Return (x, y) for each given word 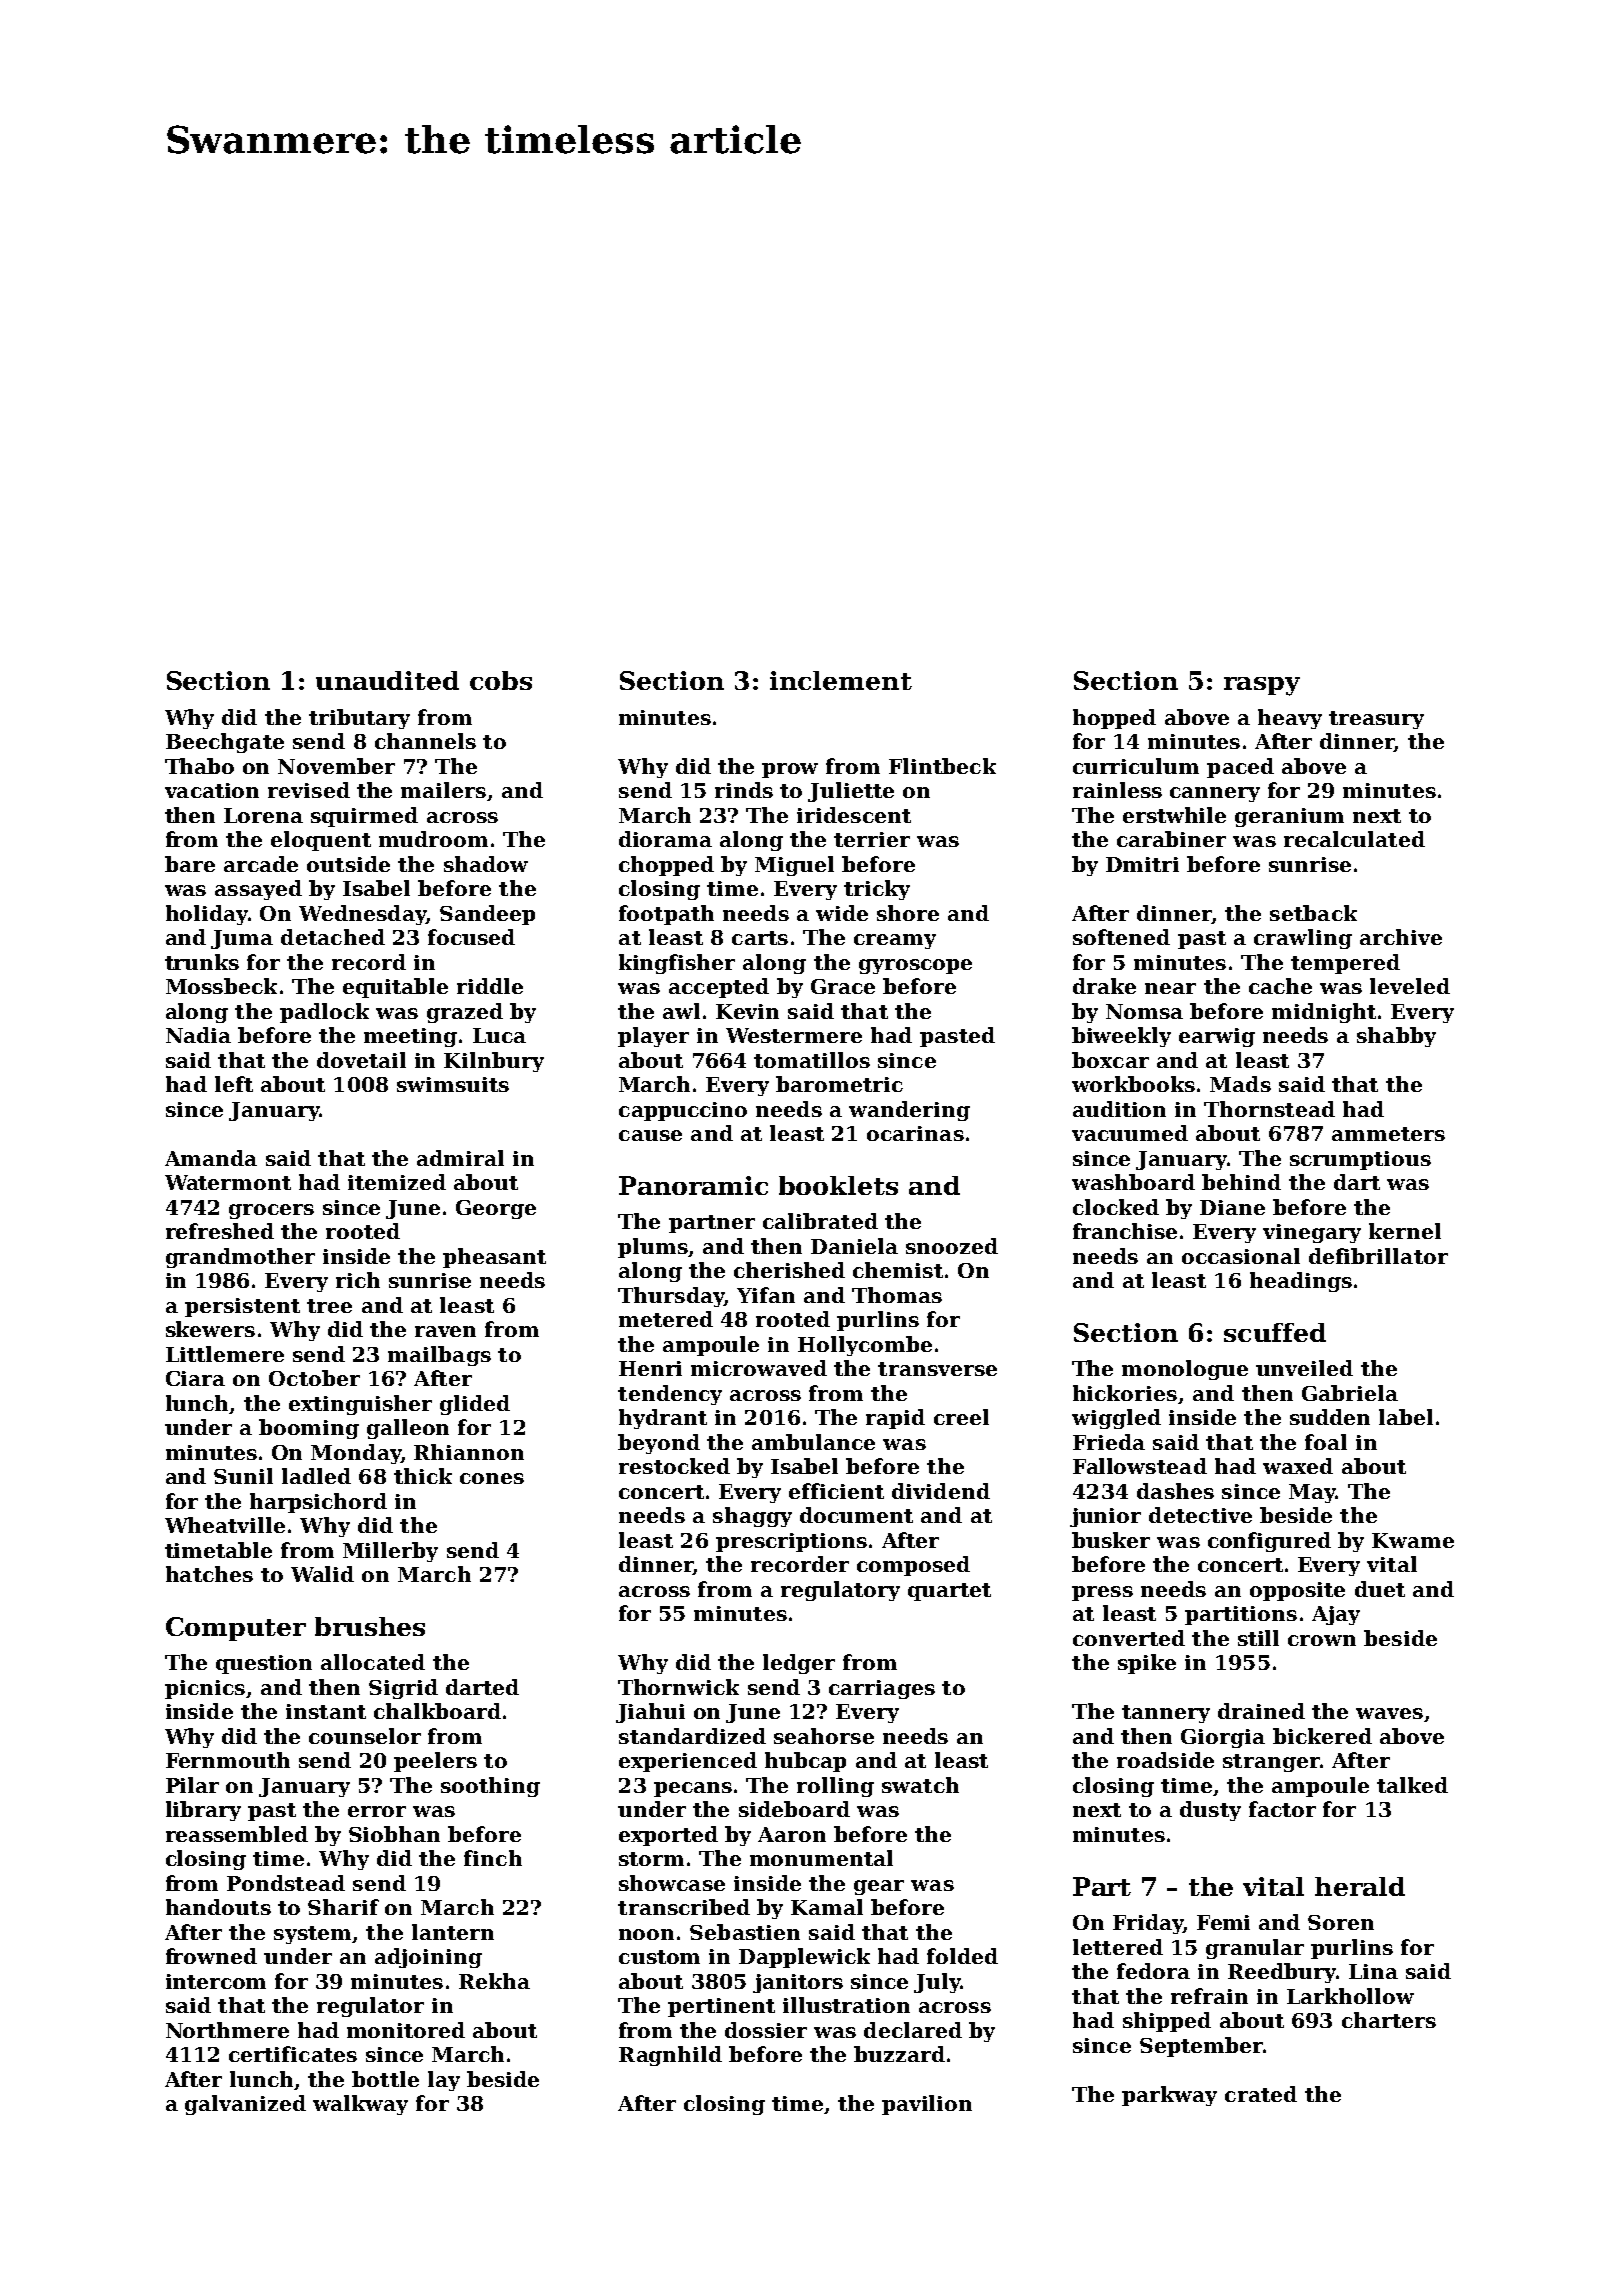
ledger (799, 1664)
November (336, 766)
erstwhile (1174, 815)
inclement (841, 680)
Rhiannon (469, 1452)
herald (1360, 1886)
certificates (293, 2054)
